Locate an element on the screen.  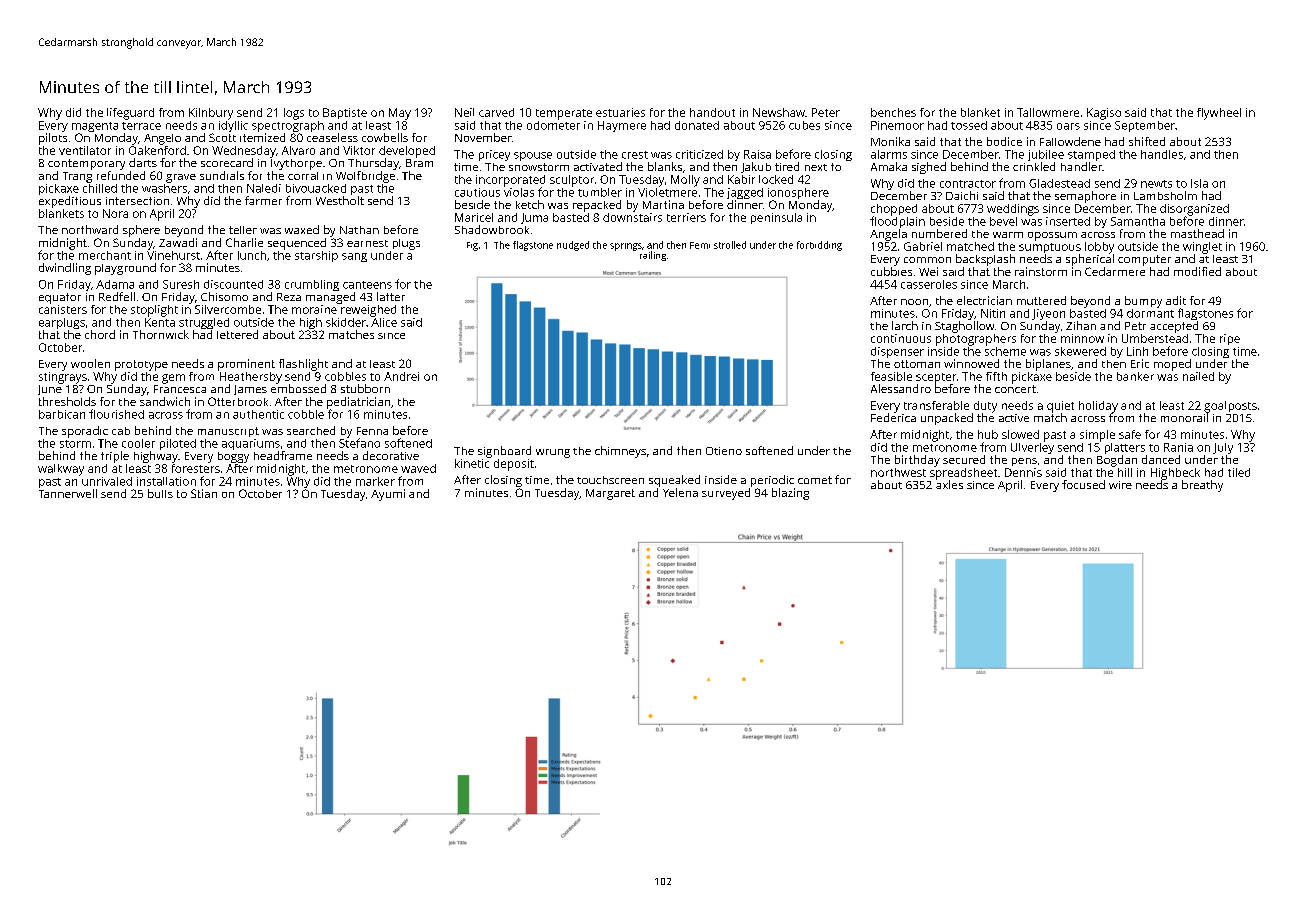
Rania is located at coordinates (1178, 447).
